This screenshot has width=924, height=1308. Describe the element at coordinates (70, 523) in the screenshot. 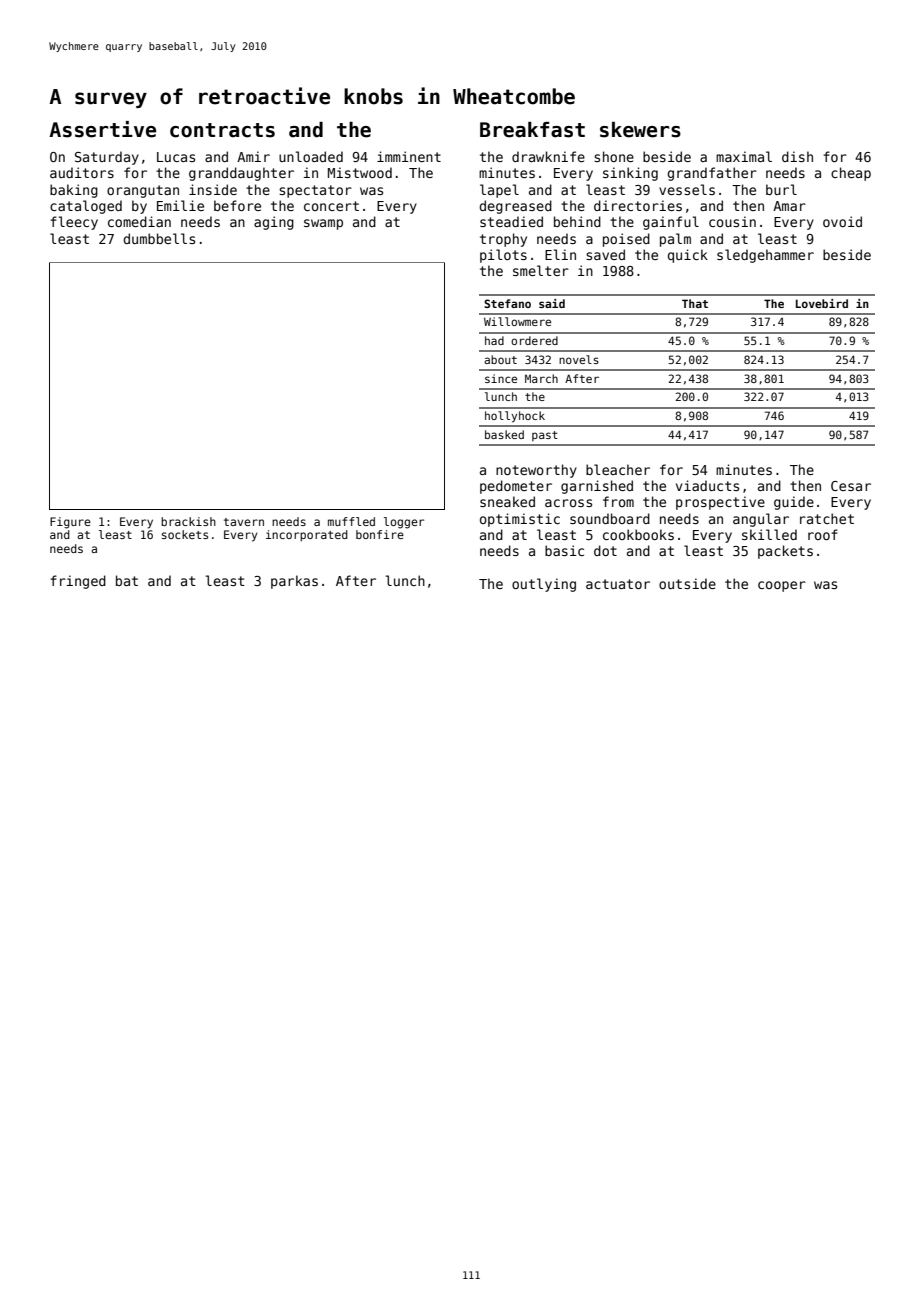

I see `Figure` at that location.
